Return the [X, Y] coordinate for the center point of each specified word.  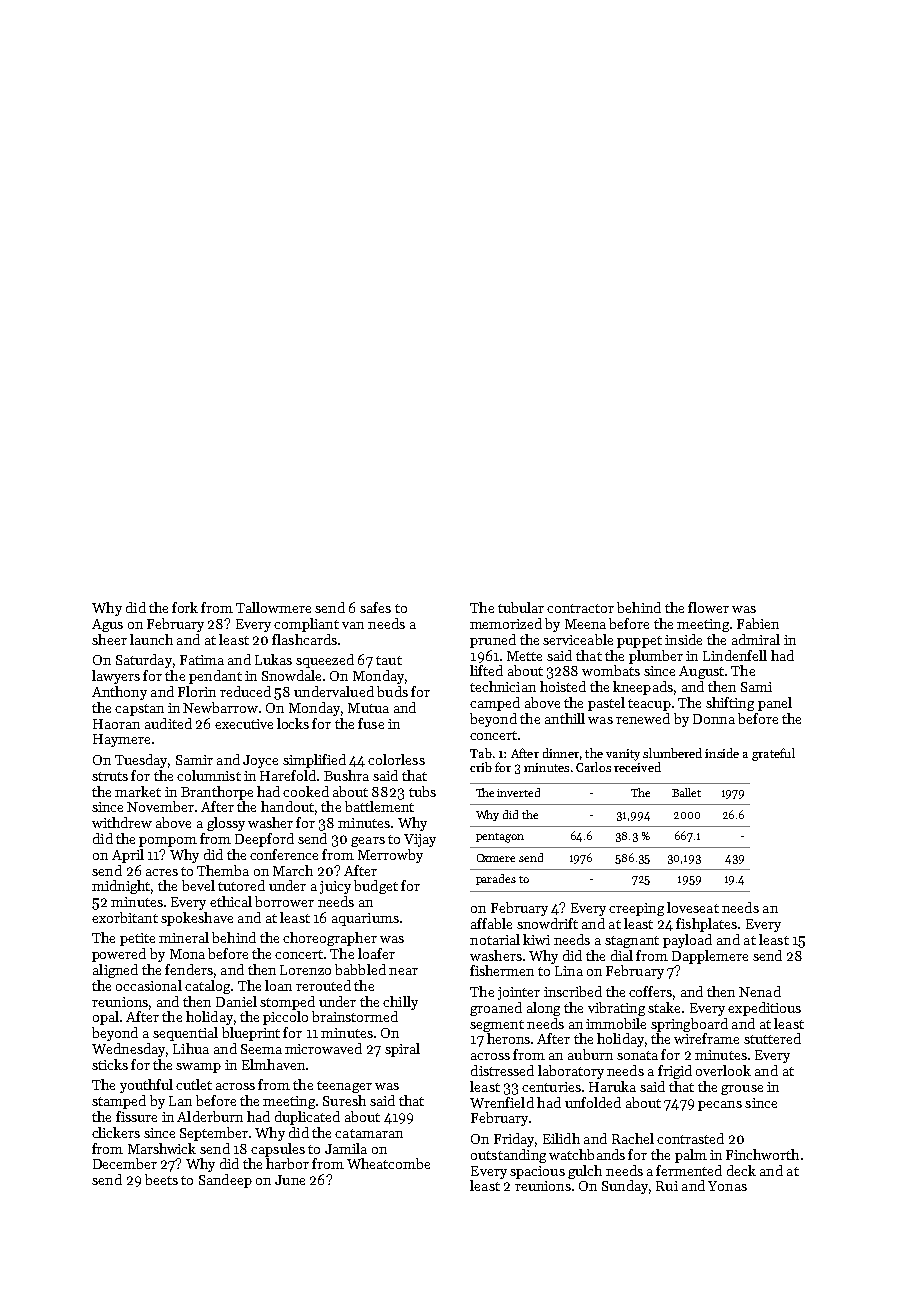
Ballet [686, 792]
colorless [396, 759]
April [128, 856]
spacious [537, 1172]
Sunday [625, 1187]
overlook [723, 1070]
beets [161, 1179]
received [637, 767]
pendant [215, 677]
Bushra [346, 775]
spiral [402, 1050]
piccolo [285, 1018]
